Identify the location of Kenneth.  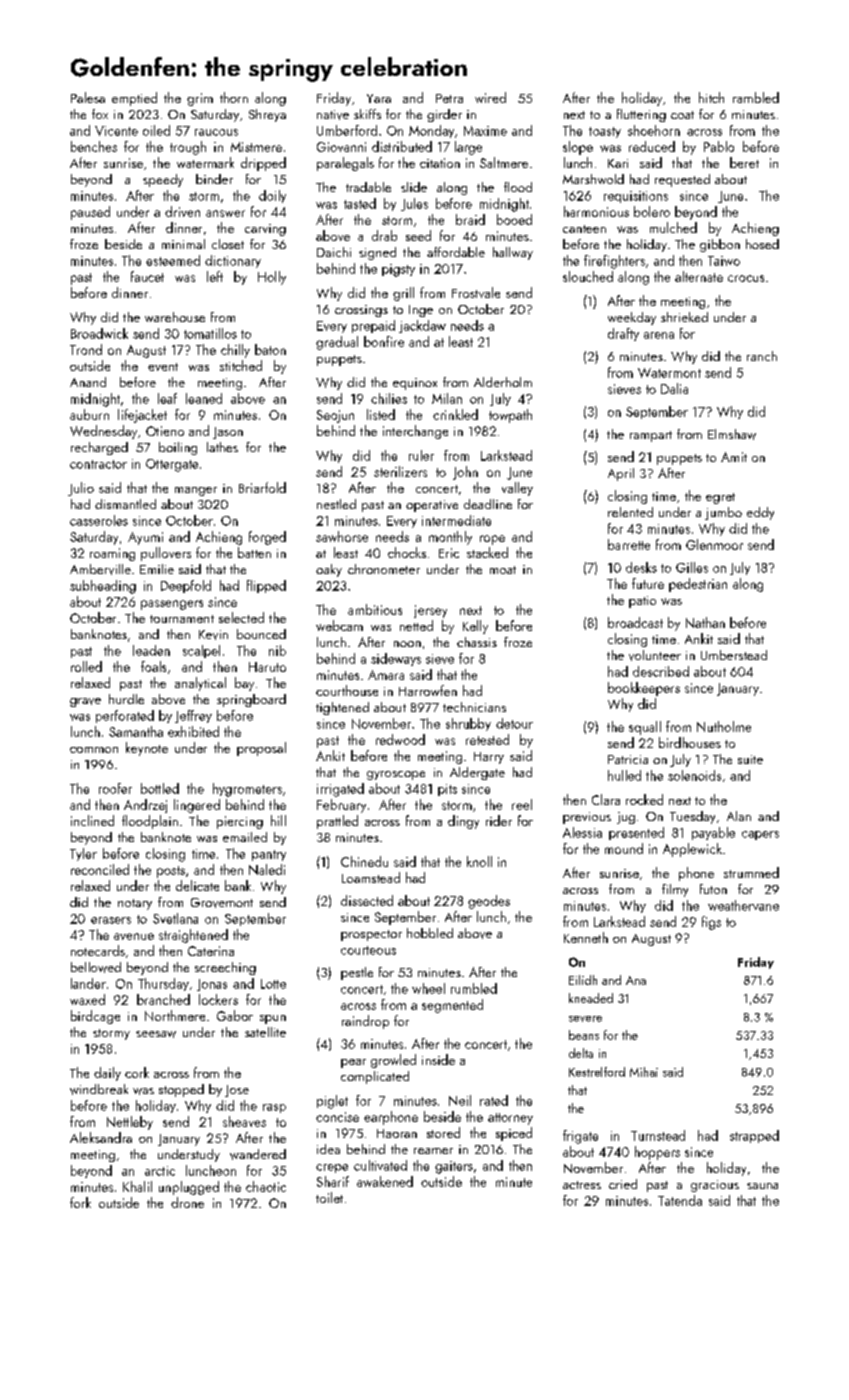
(586, 937).
